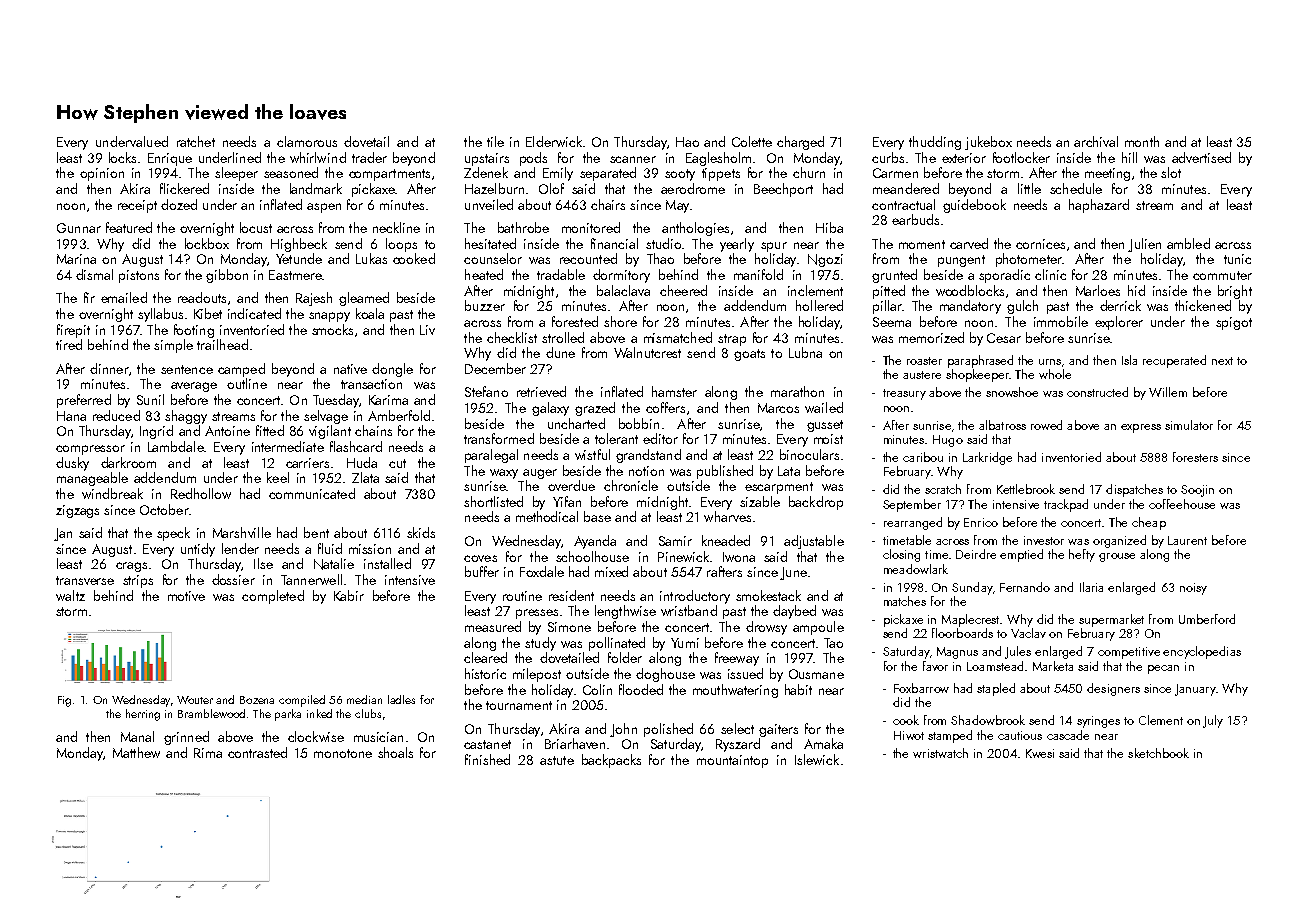 The image size is (1308, 924). What do you see at coordinates (749, 355) in the screenshot?
I see `goats` at bounding box center [749, 355].
